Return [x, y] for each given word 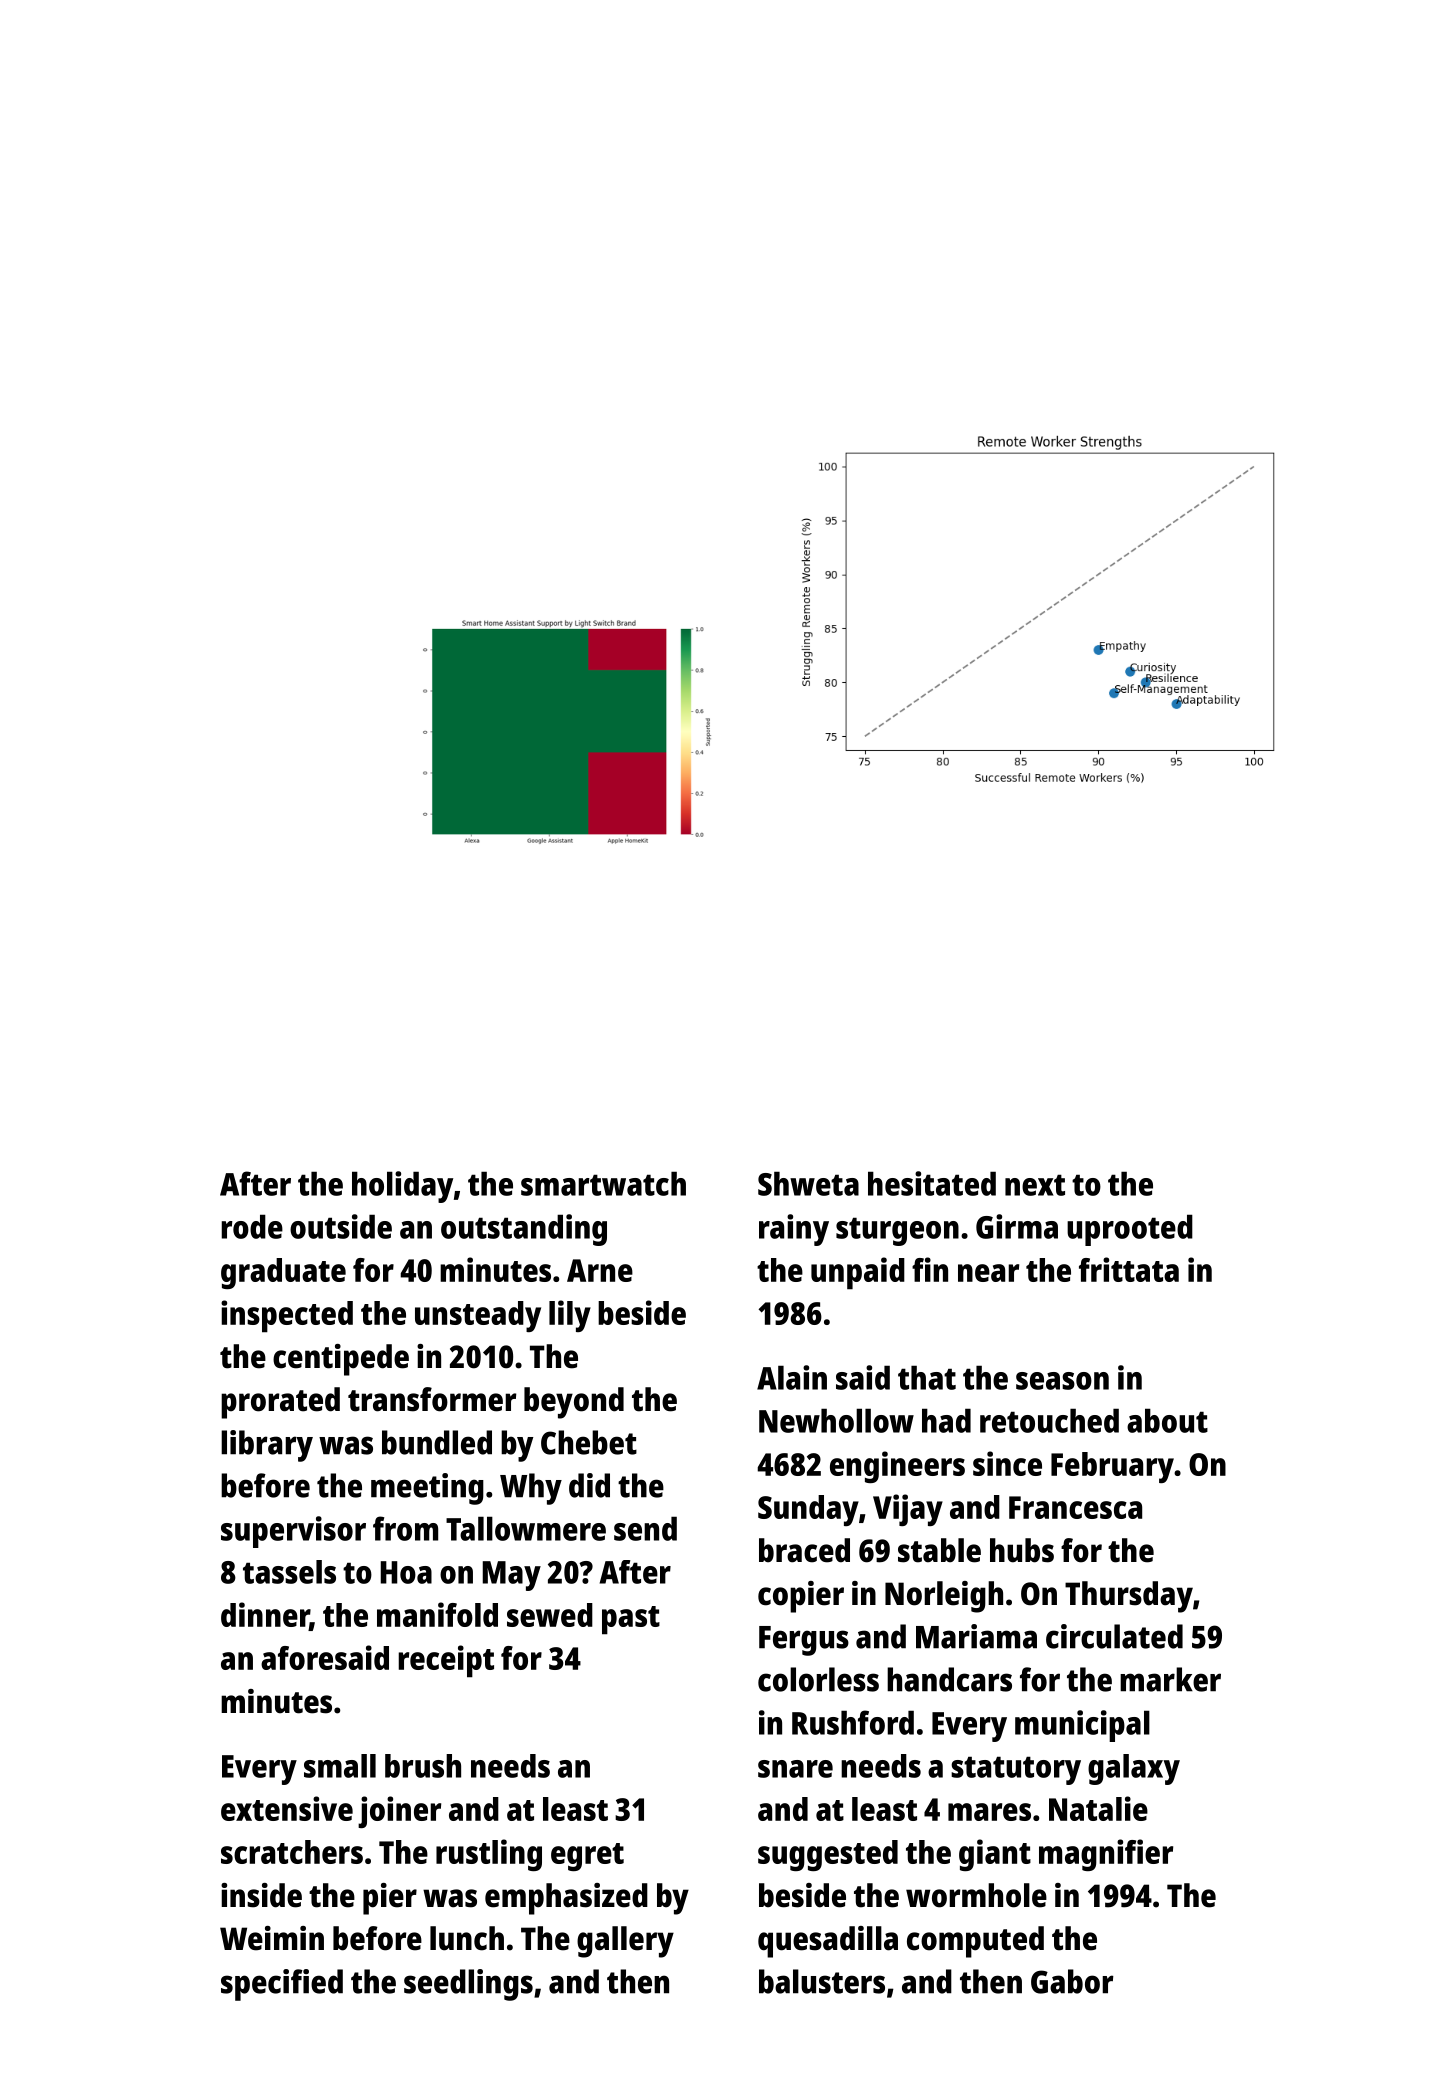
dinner [265, 1615]
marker [1170, 1679]
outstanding [524, 1230]
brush [423, 1766]
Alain [792, 1377]
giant [995, 1855]
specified [282, 1985]
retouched [1049, 1420]
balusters [822, 1981]
